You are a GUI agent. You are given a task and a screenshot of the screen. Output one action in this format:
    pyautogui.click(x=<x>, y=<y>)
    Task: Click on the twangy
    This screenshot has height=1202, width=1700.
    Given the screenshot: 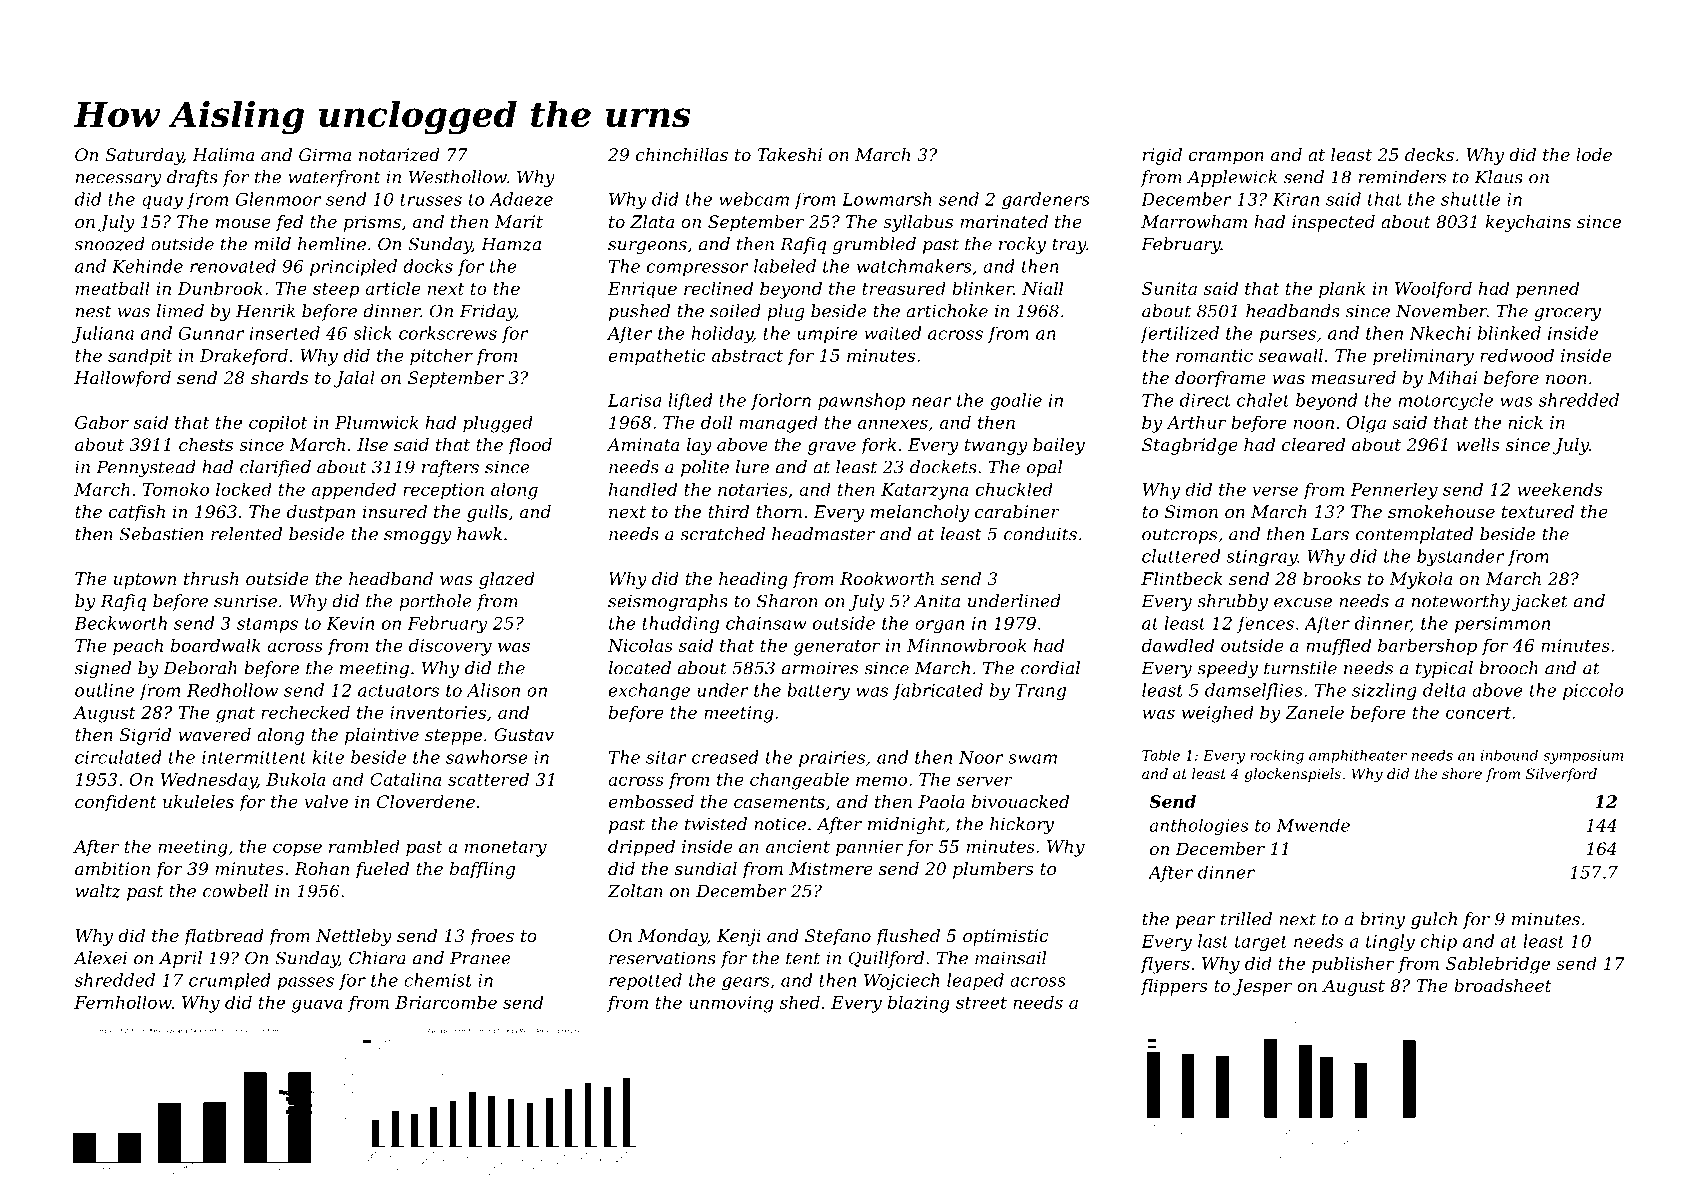 What is the action you would take?
    pyautogui.click(x=996, y=447)
